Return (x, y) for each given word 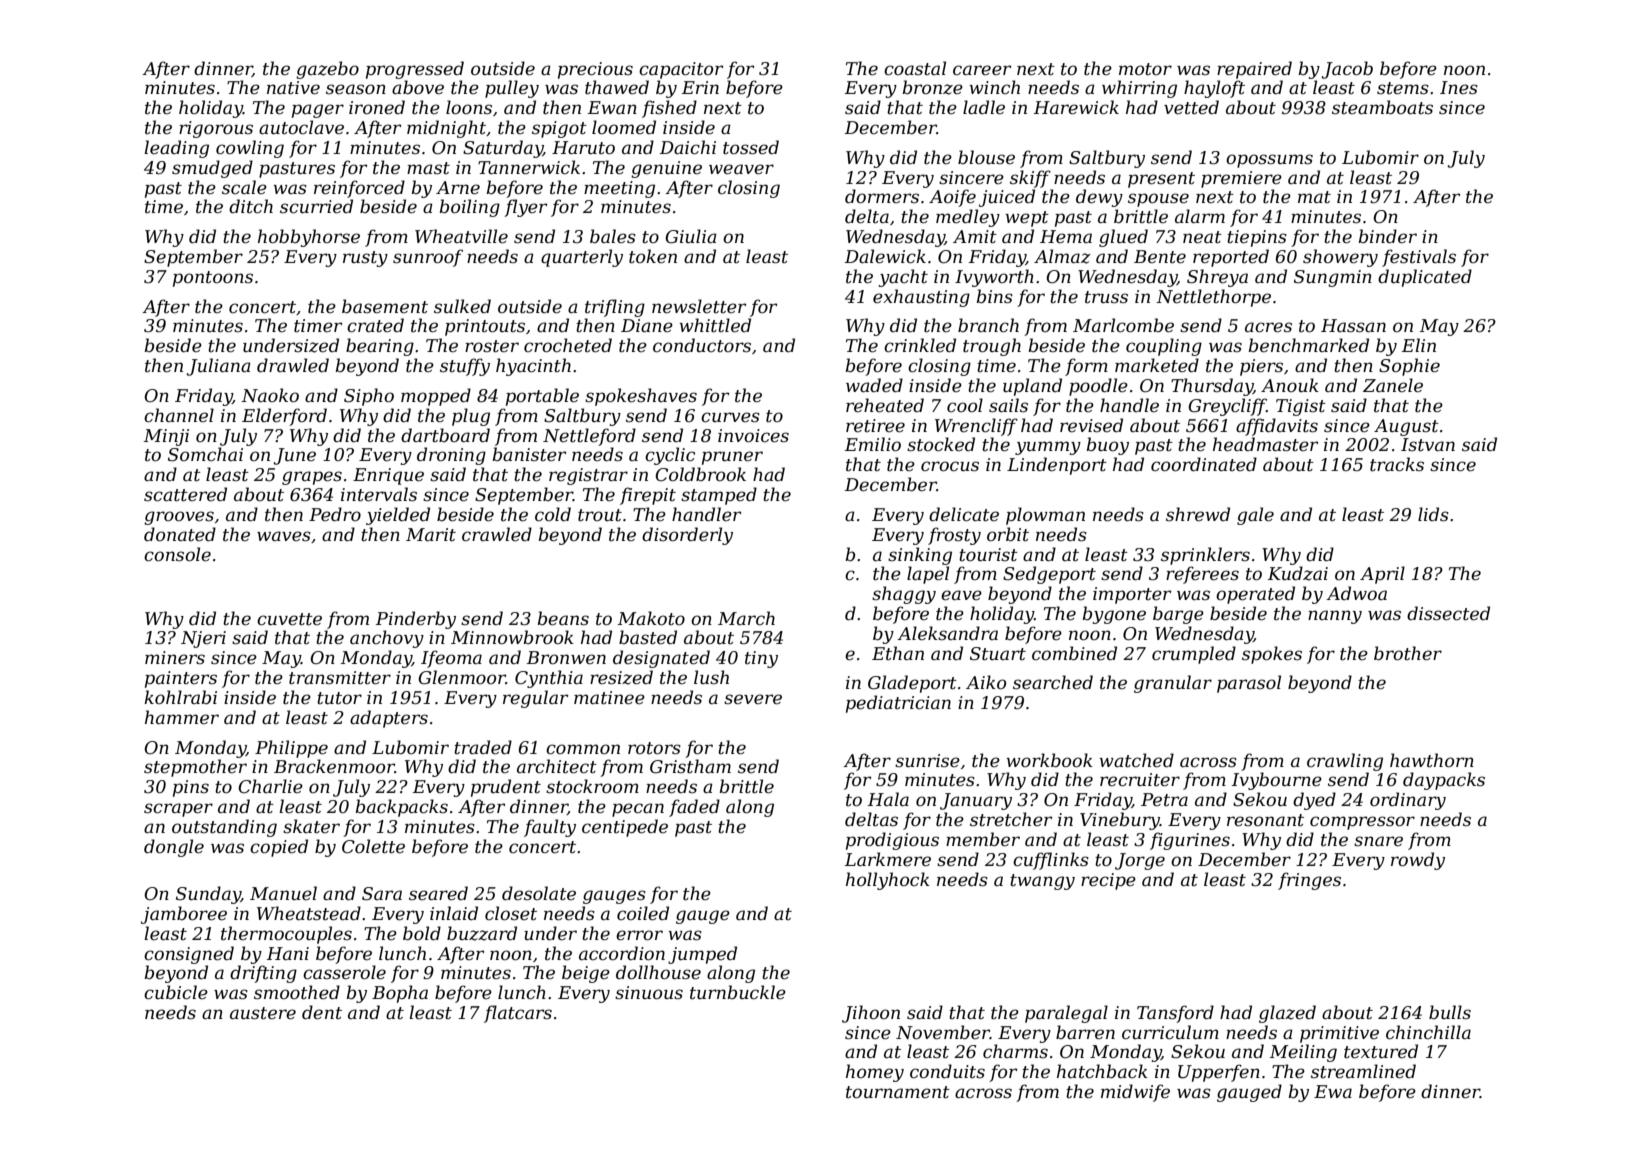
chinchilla (1428, 1032)
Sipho (369, 397)
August (1406, 427)
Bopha (400, 994)
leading (176, 149)
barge (1178, 615)
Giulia (691, 236)
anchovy (387, 639)
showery (1340, 258)
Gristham (690, 766)
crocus (950, 466)
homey (875, 1073)
